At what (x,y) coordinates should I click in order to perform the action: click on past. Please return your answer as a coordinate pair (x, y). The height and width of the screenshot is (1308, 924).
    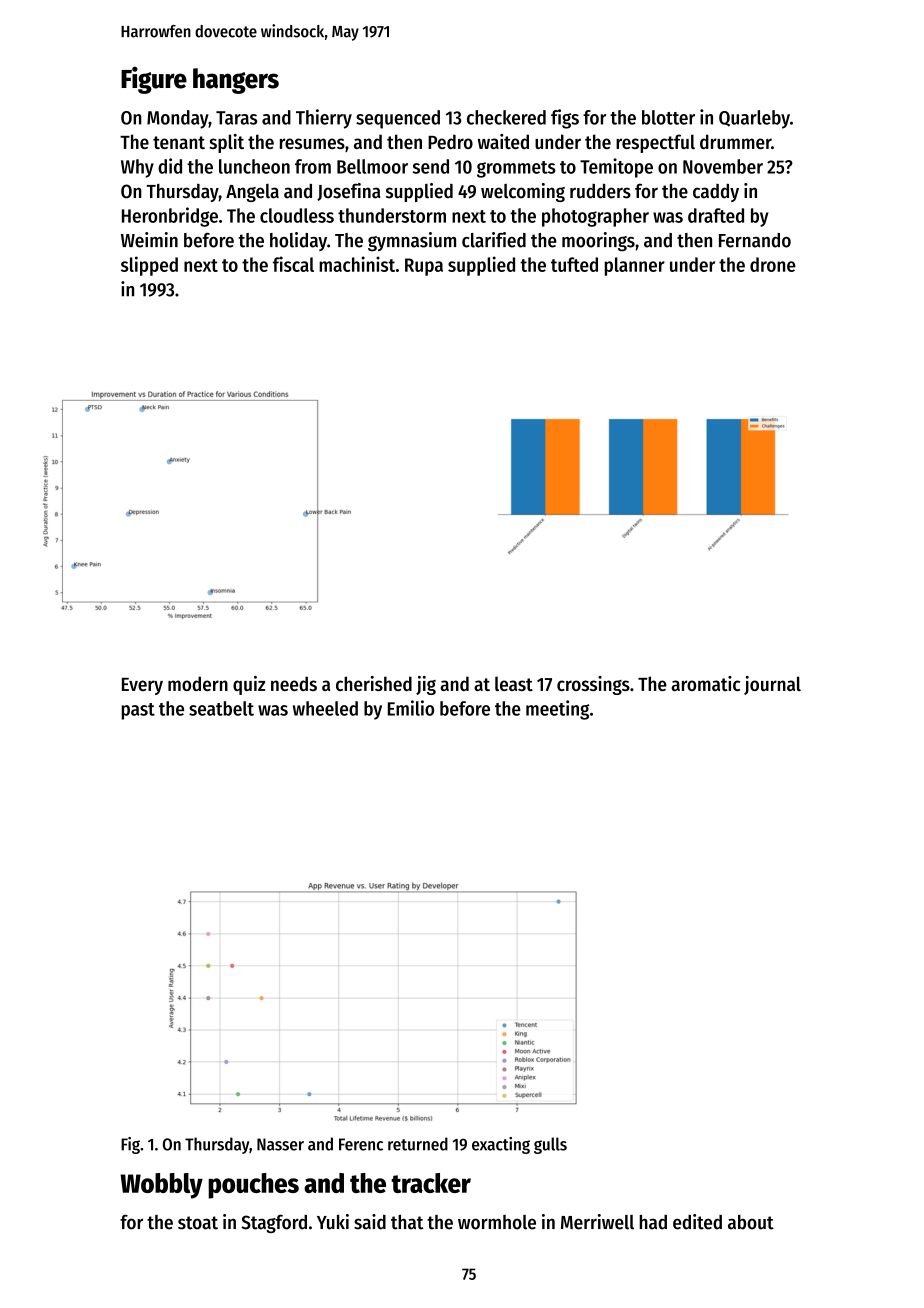
    Looking at the image, I should click on (138, 711).
